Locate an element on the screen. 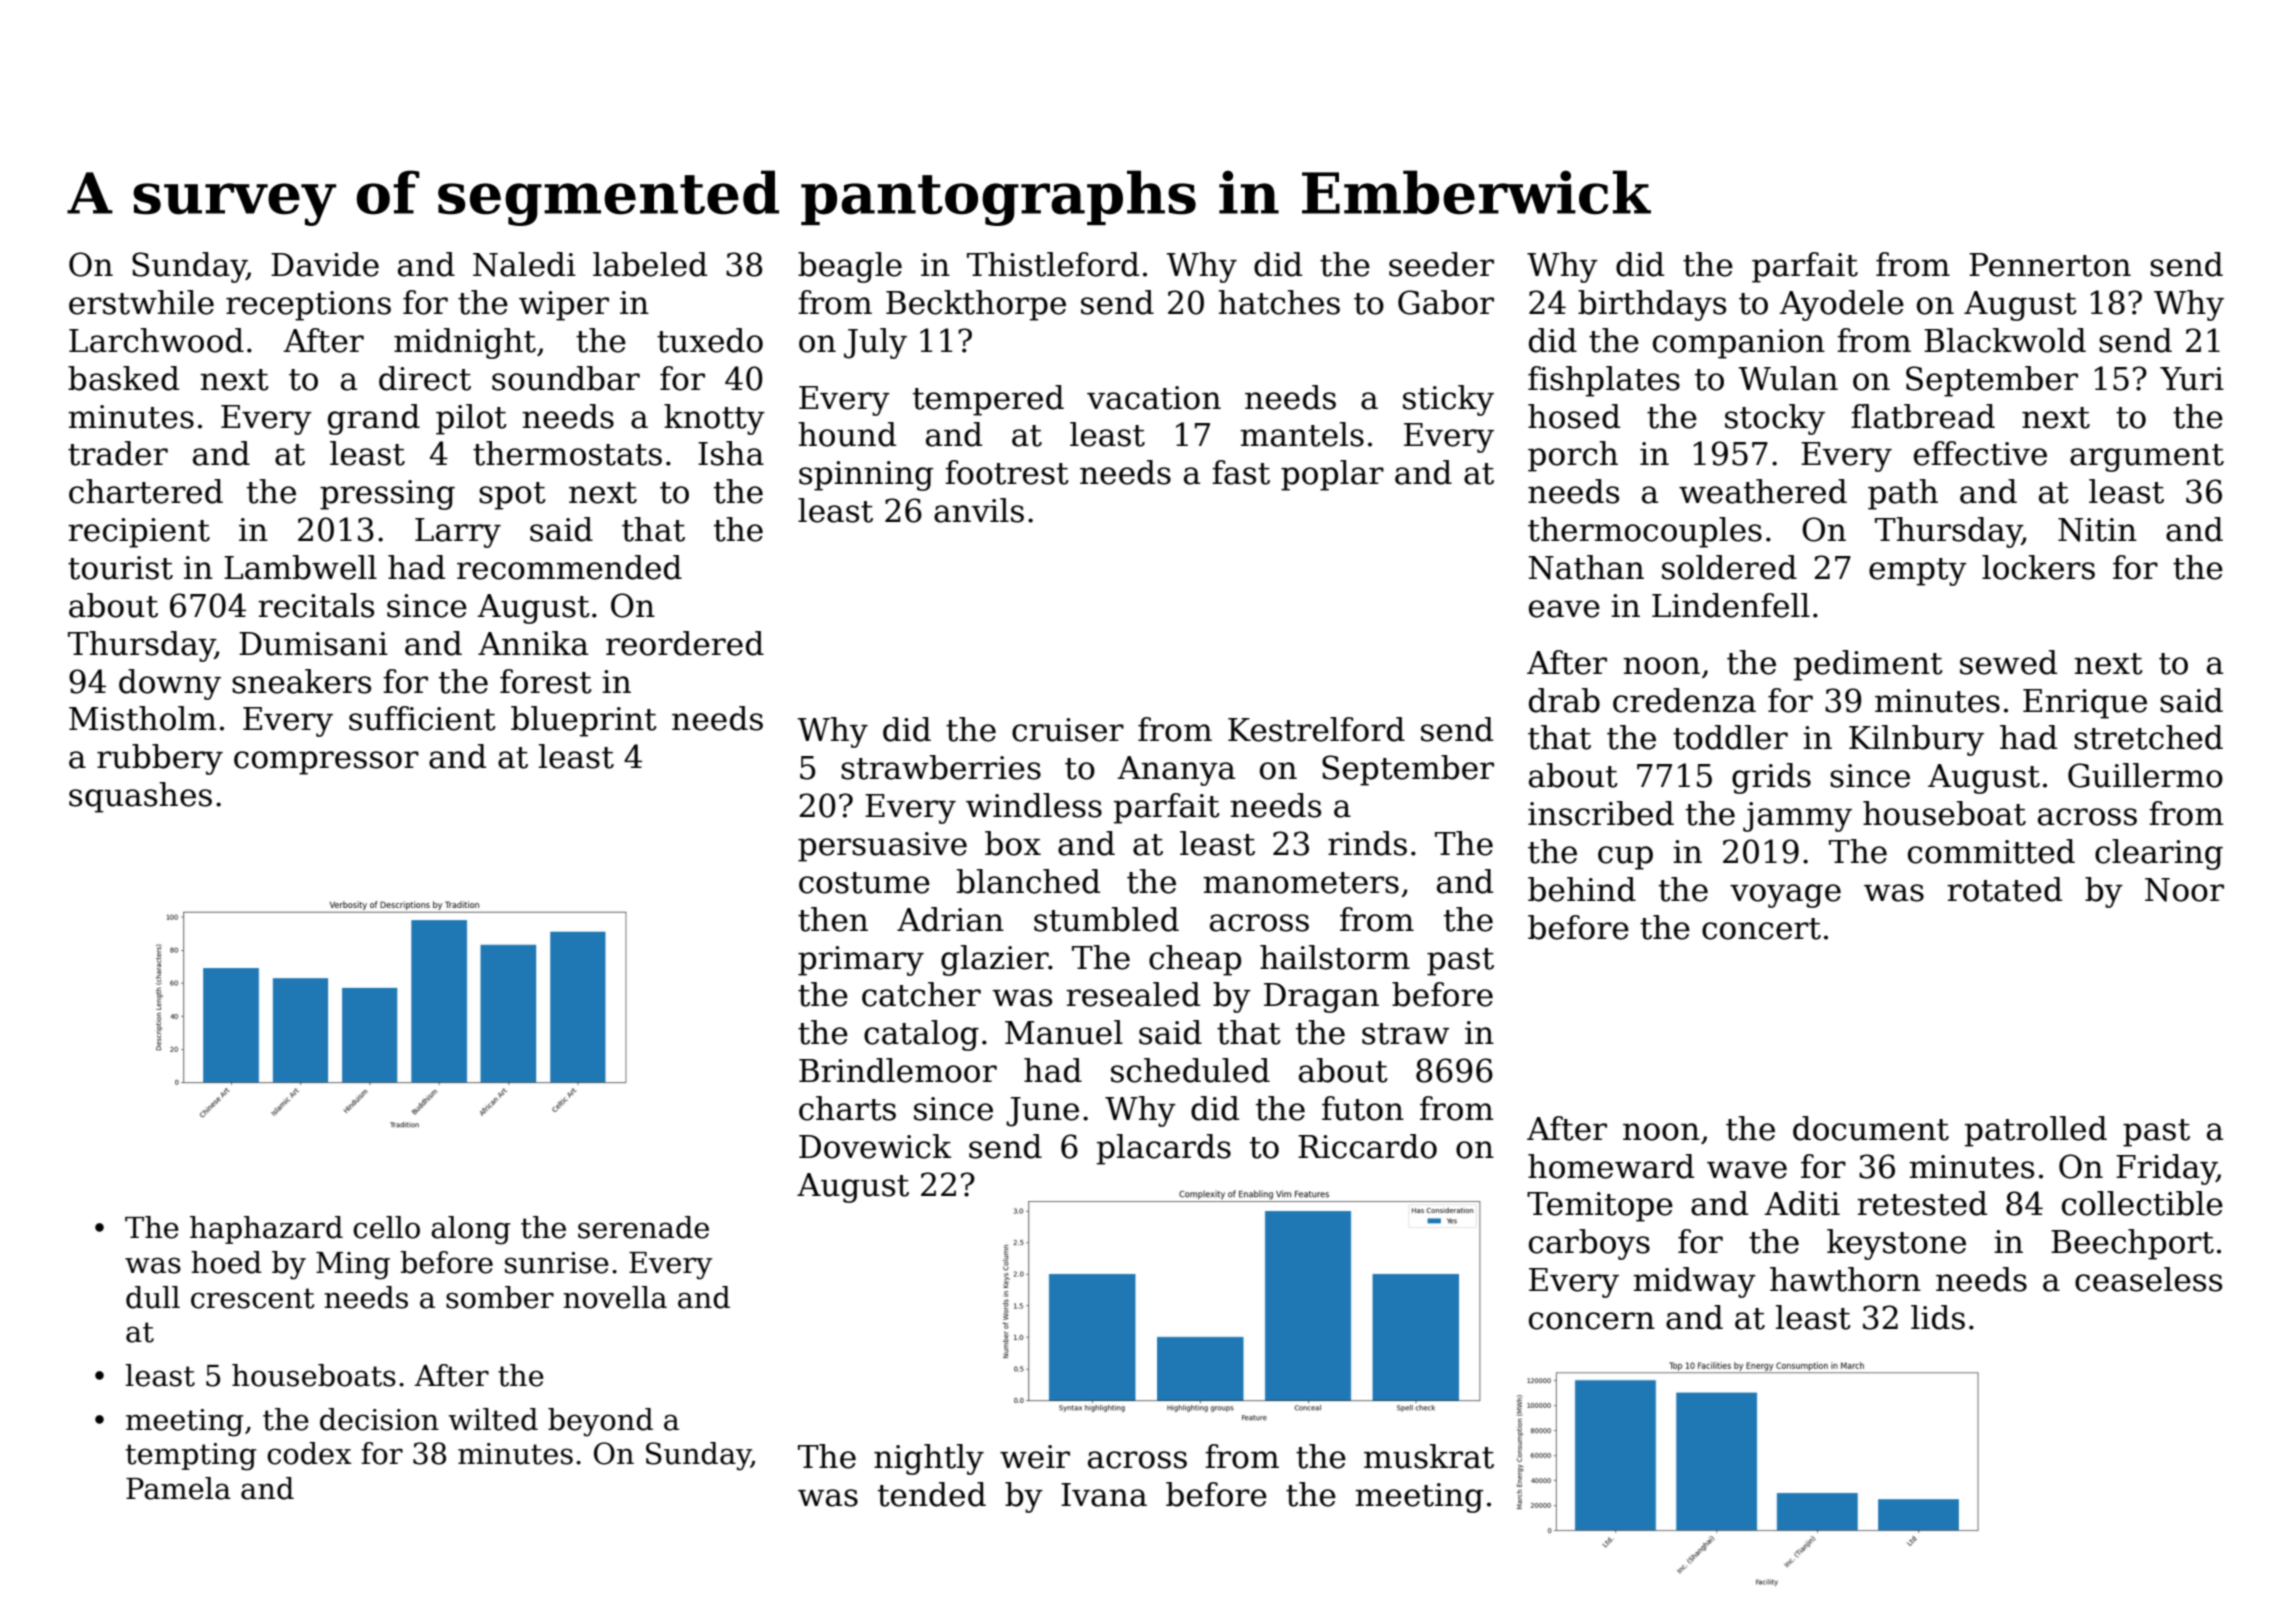 The image size is (2292, 1620). Pennerton is located at coordinates (2050, 265).
